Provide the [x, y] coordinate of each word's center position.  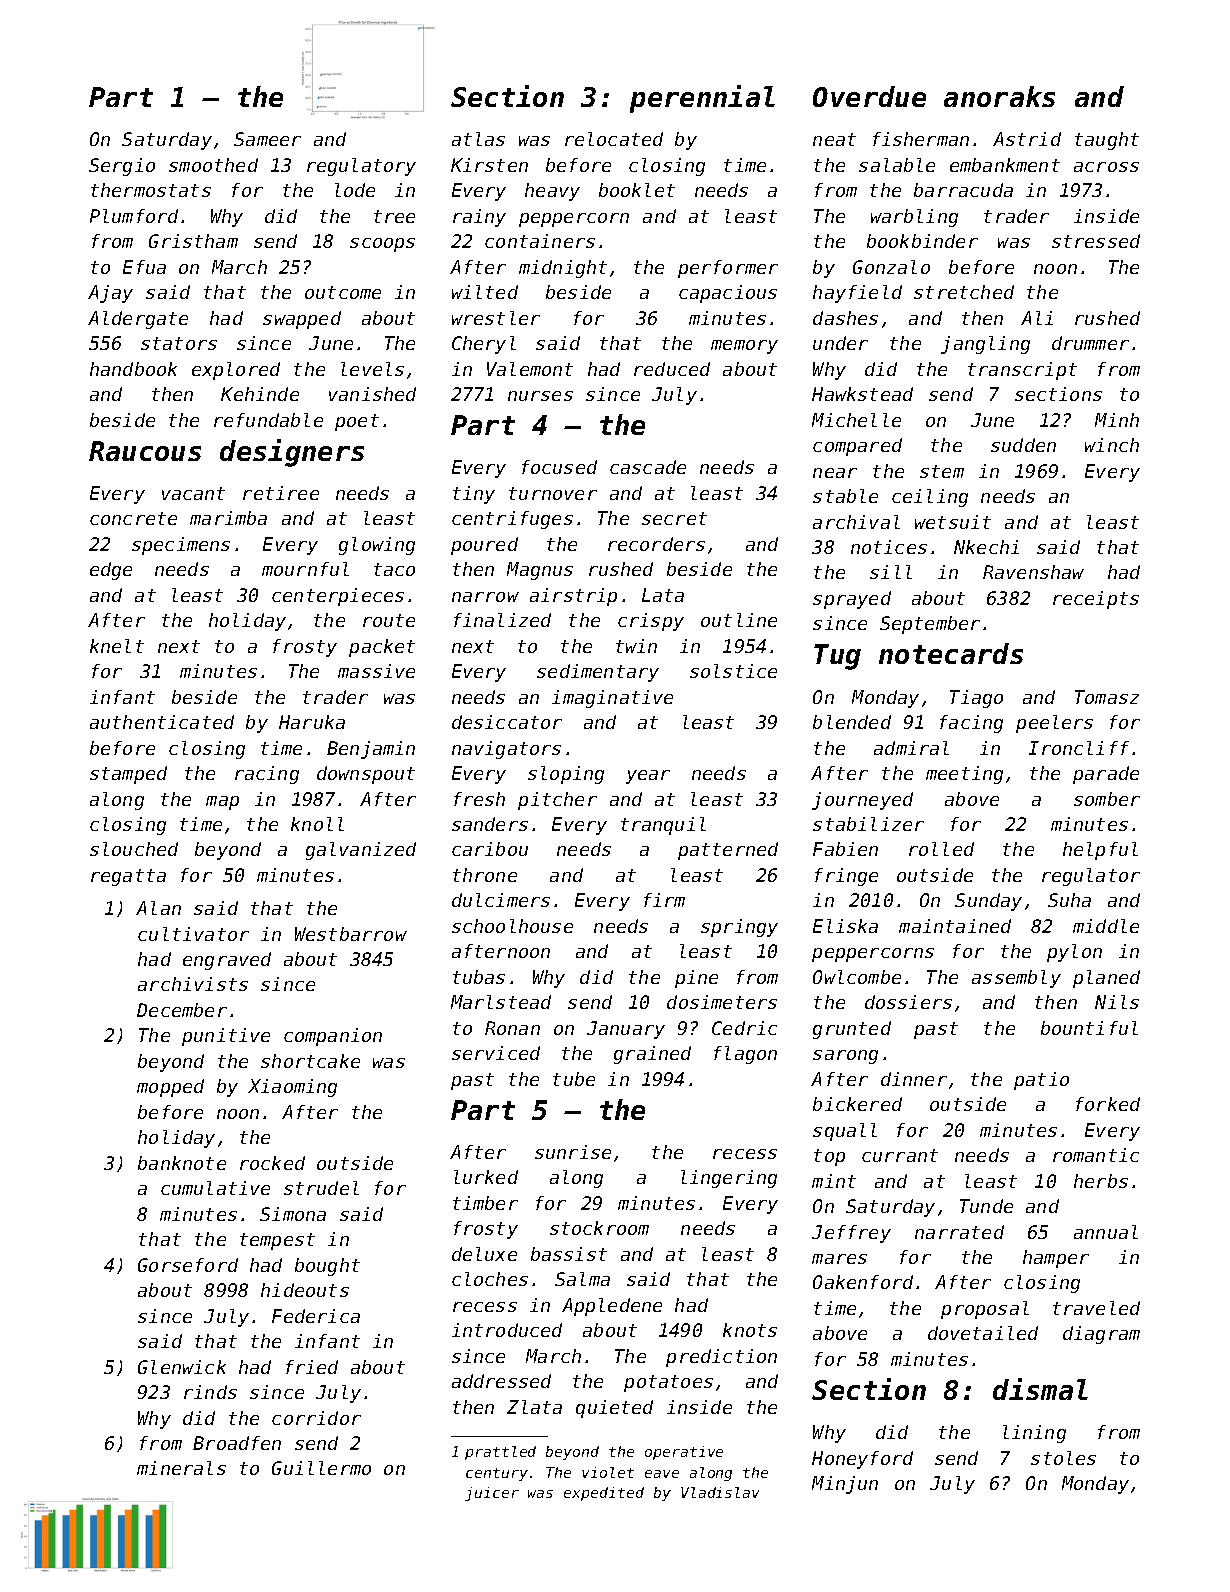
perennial [702, 99]
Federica [316, 1316]
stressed [1096, 241]
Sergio [122, 167]
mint [834, 1181]
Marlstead [501, 1002]
